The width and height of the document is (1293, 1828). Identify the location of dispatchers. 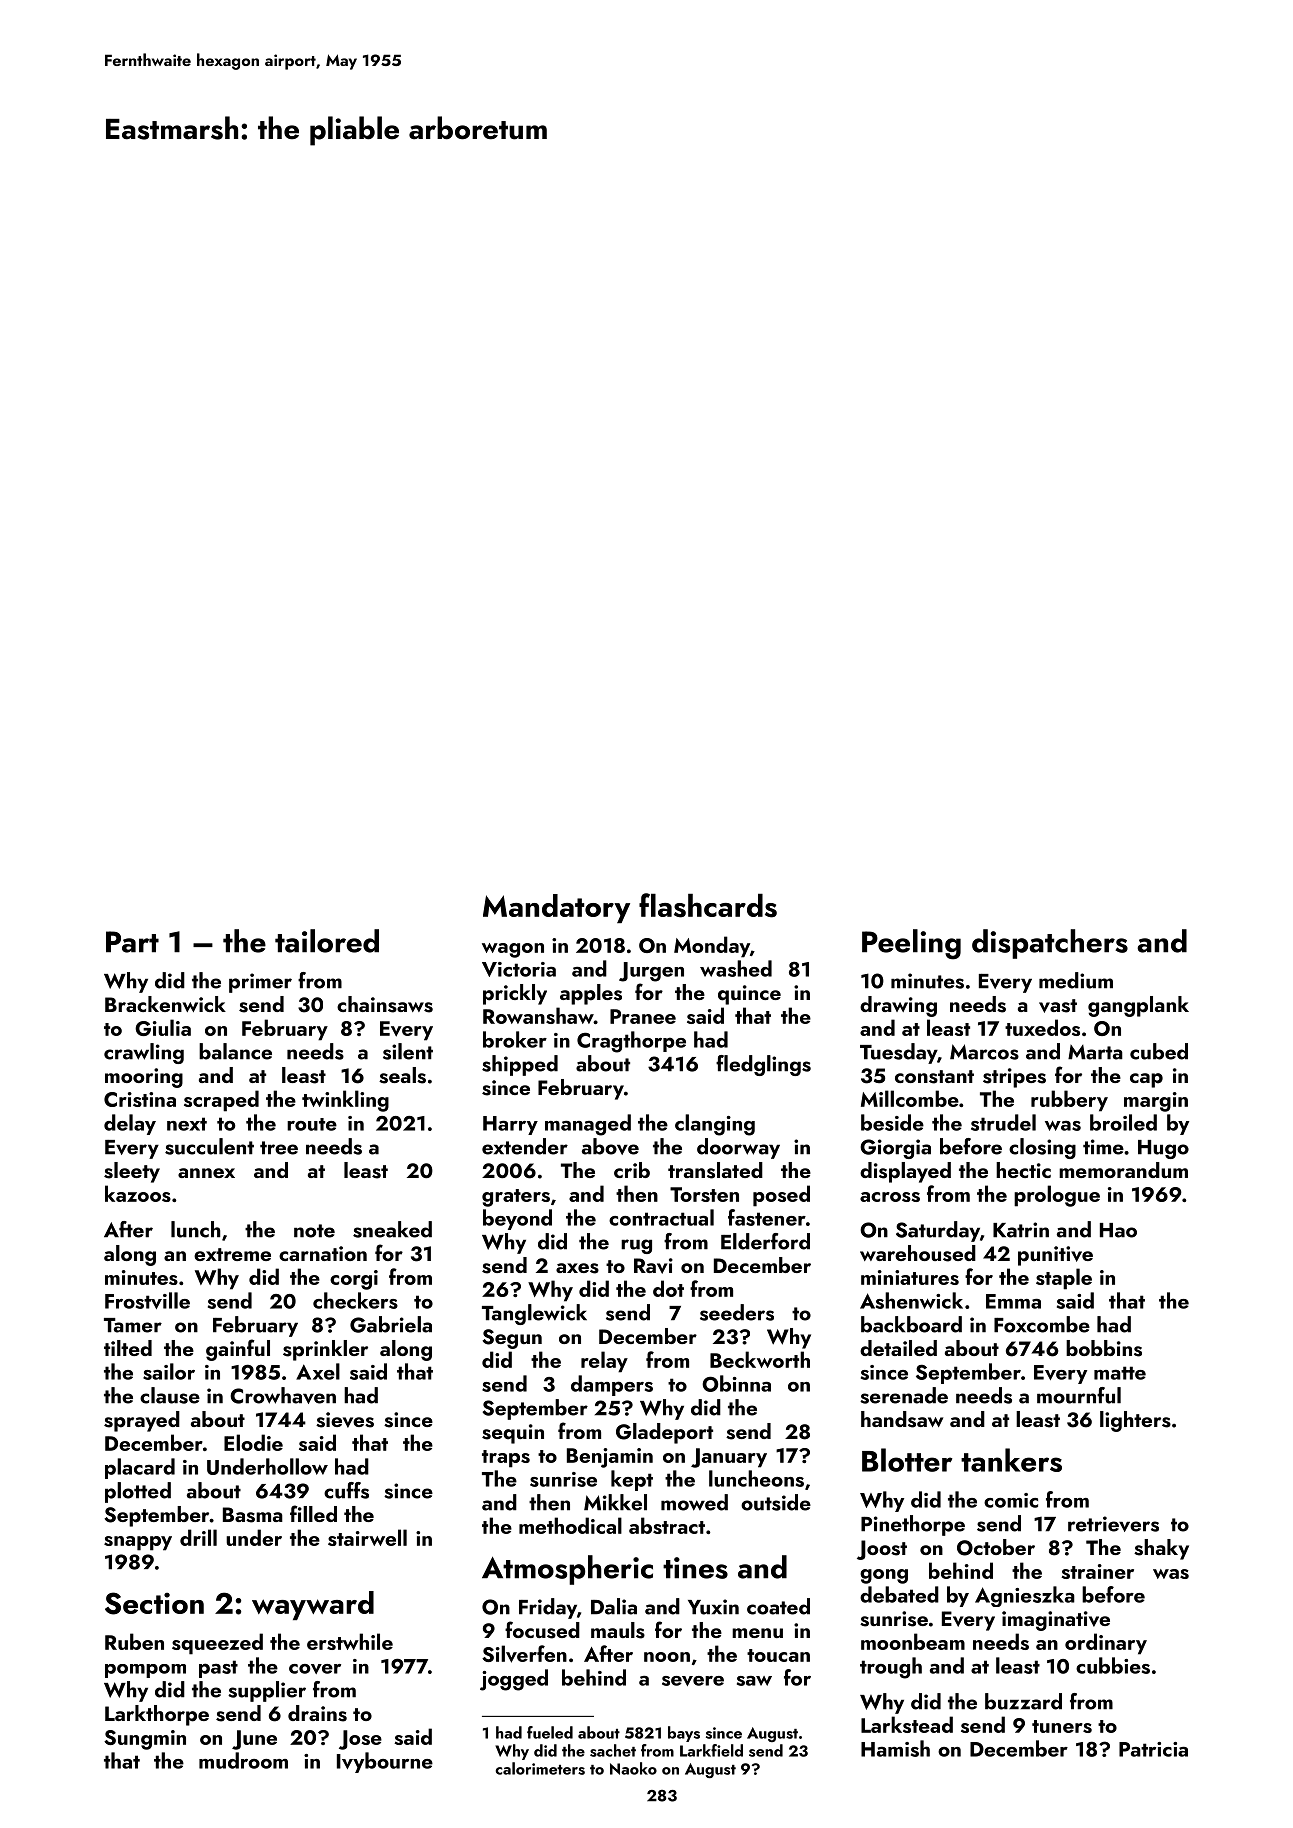
(1050, 944).
